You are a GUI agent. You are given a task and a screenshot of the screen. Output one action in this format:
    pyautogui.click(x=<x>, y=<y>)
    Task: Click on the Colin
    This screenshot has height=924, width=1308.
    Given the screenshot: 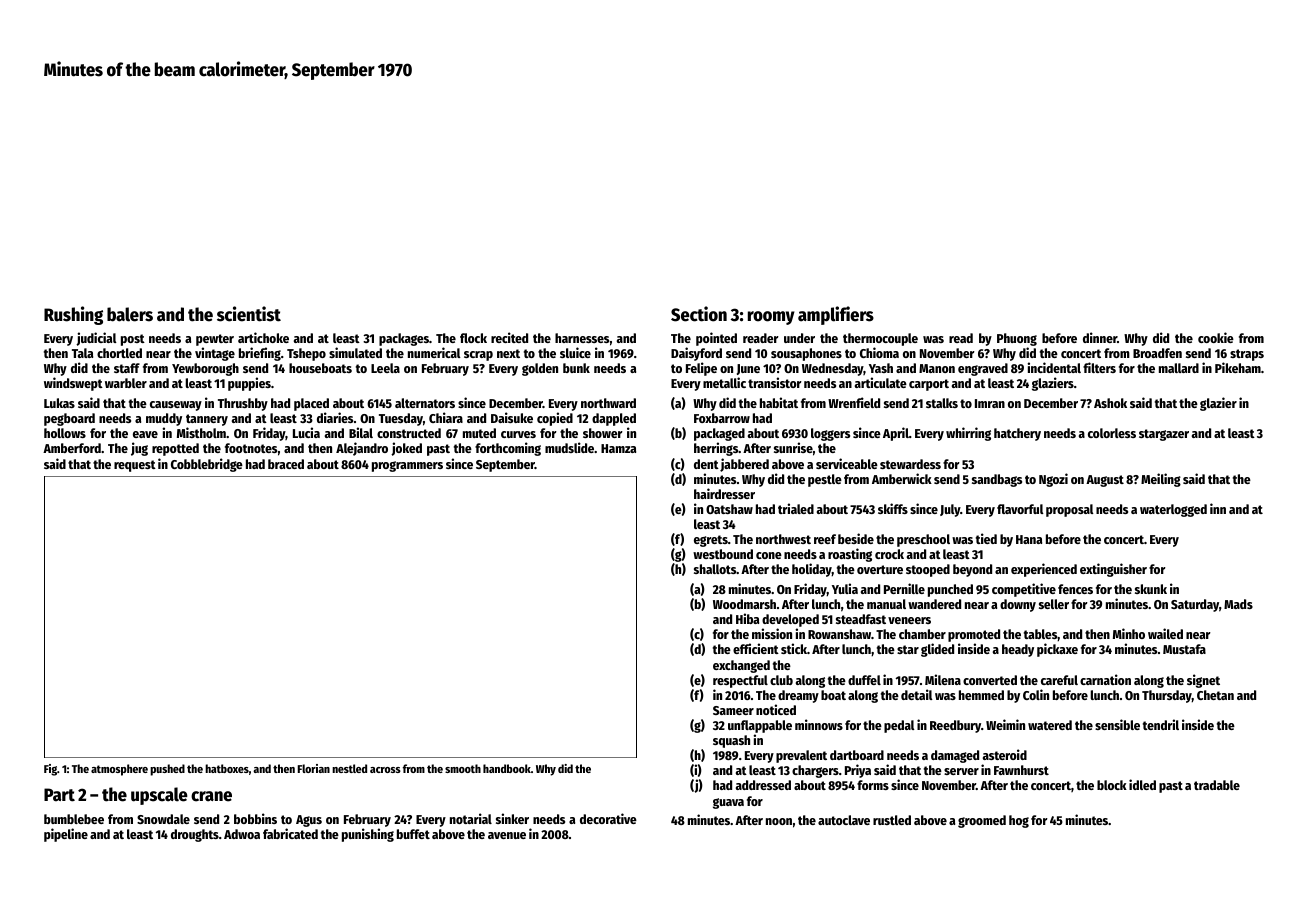 What is the action you would take?
    pyautogui.click(x=1036, y=694)
